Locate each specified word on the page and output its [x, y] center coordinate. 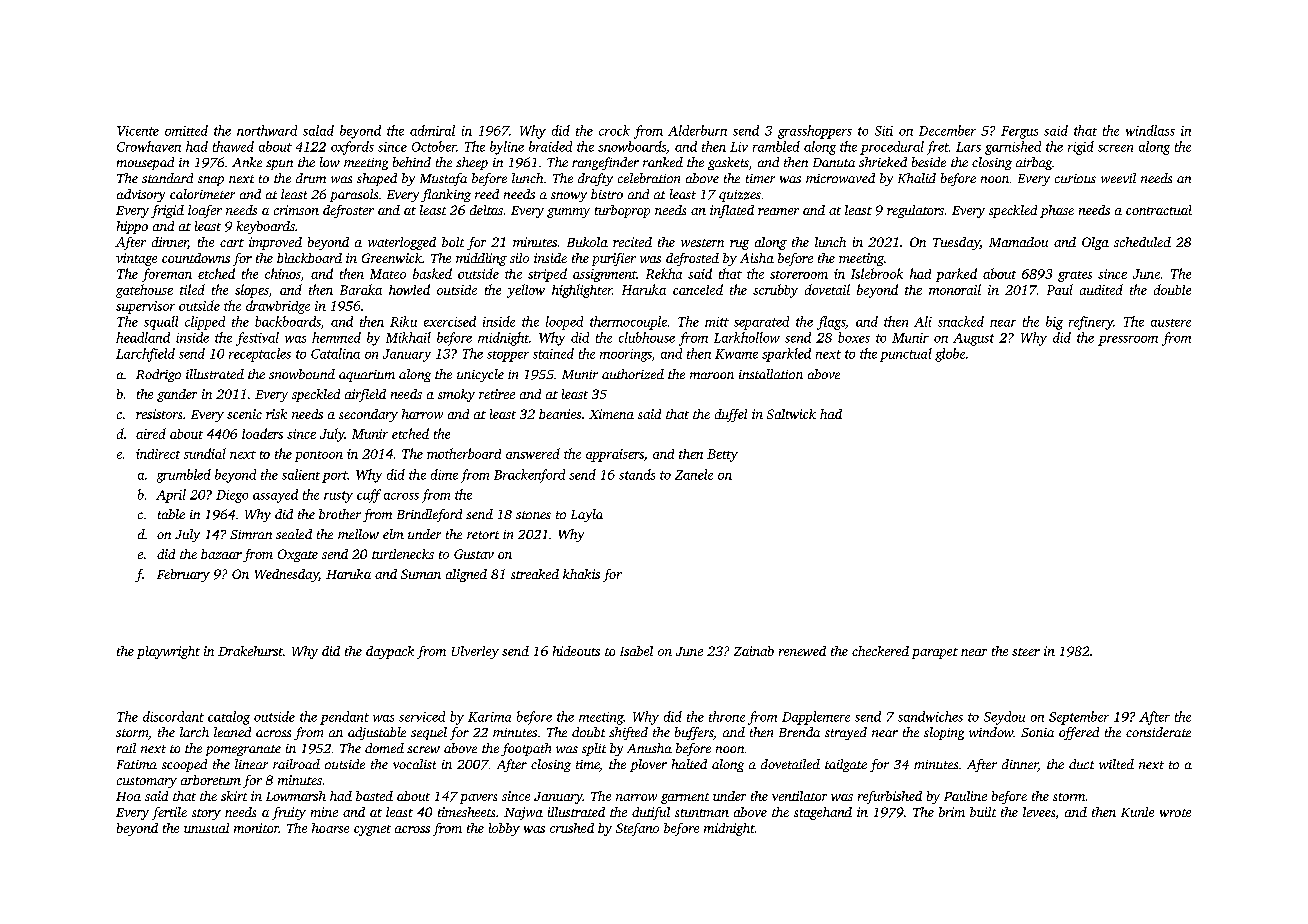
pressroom [1128, 341]
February [183, 575]
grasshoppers [815, 132]
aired [151, 433]
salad [318, 130]
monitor [256, 828]
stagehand [823, 813]
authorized [633, 374]
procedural [892, 148]
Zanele [694, 474]
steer [1026, 652]
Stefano [637, 829]
